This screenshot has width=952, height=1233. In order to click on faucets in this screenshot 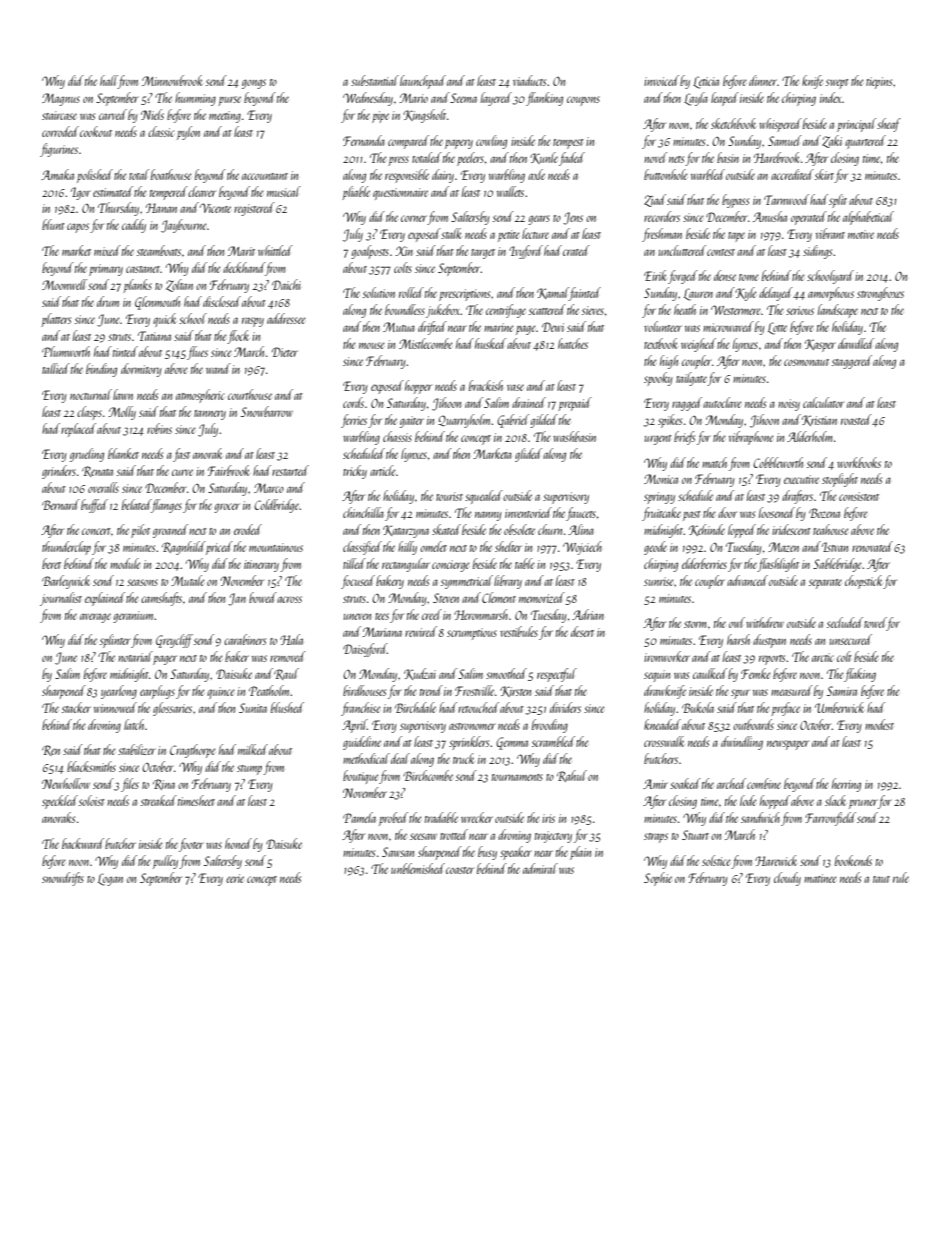, I will do `click(581, 514)`.
